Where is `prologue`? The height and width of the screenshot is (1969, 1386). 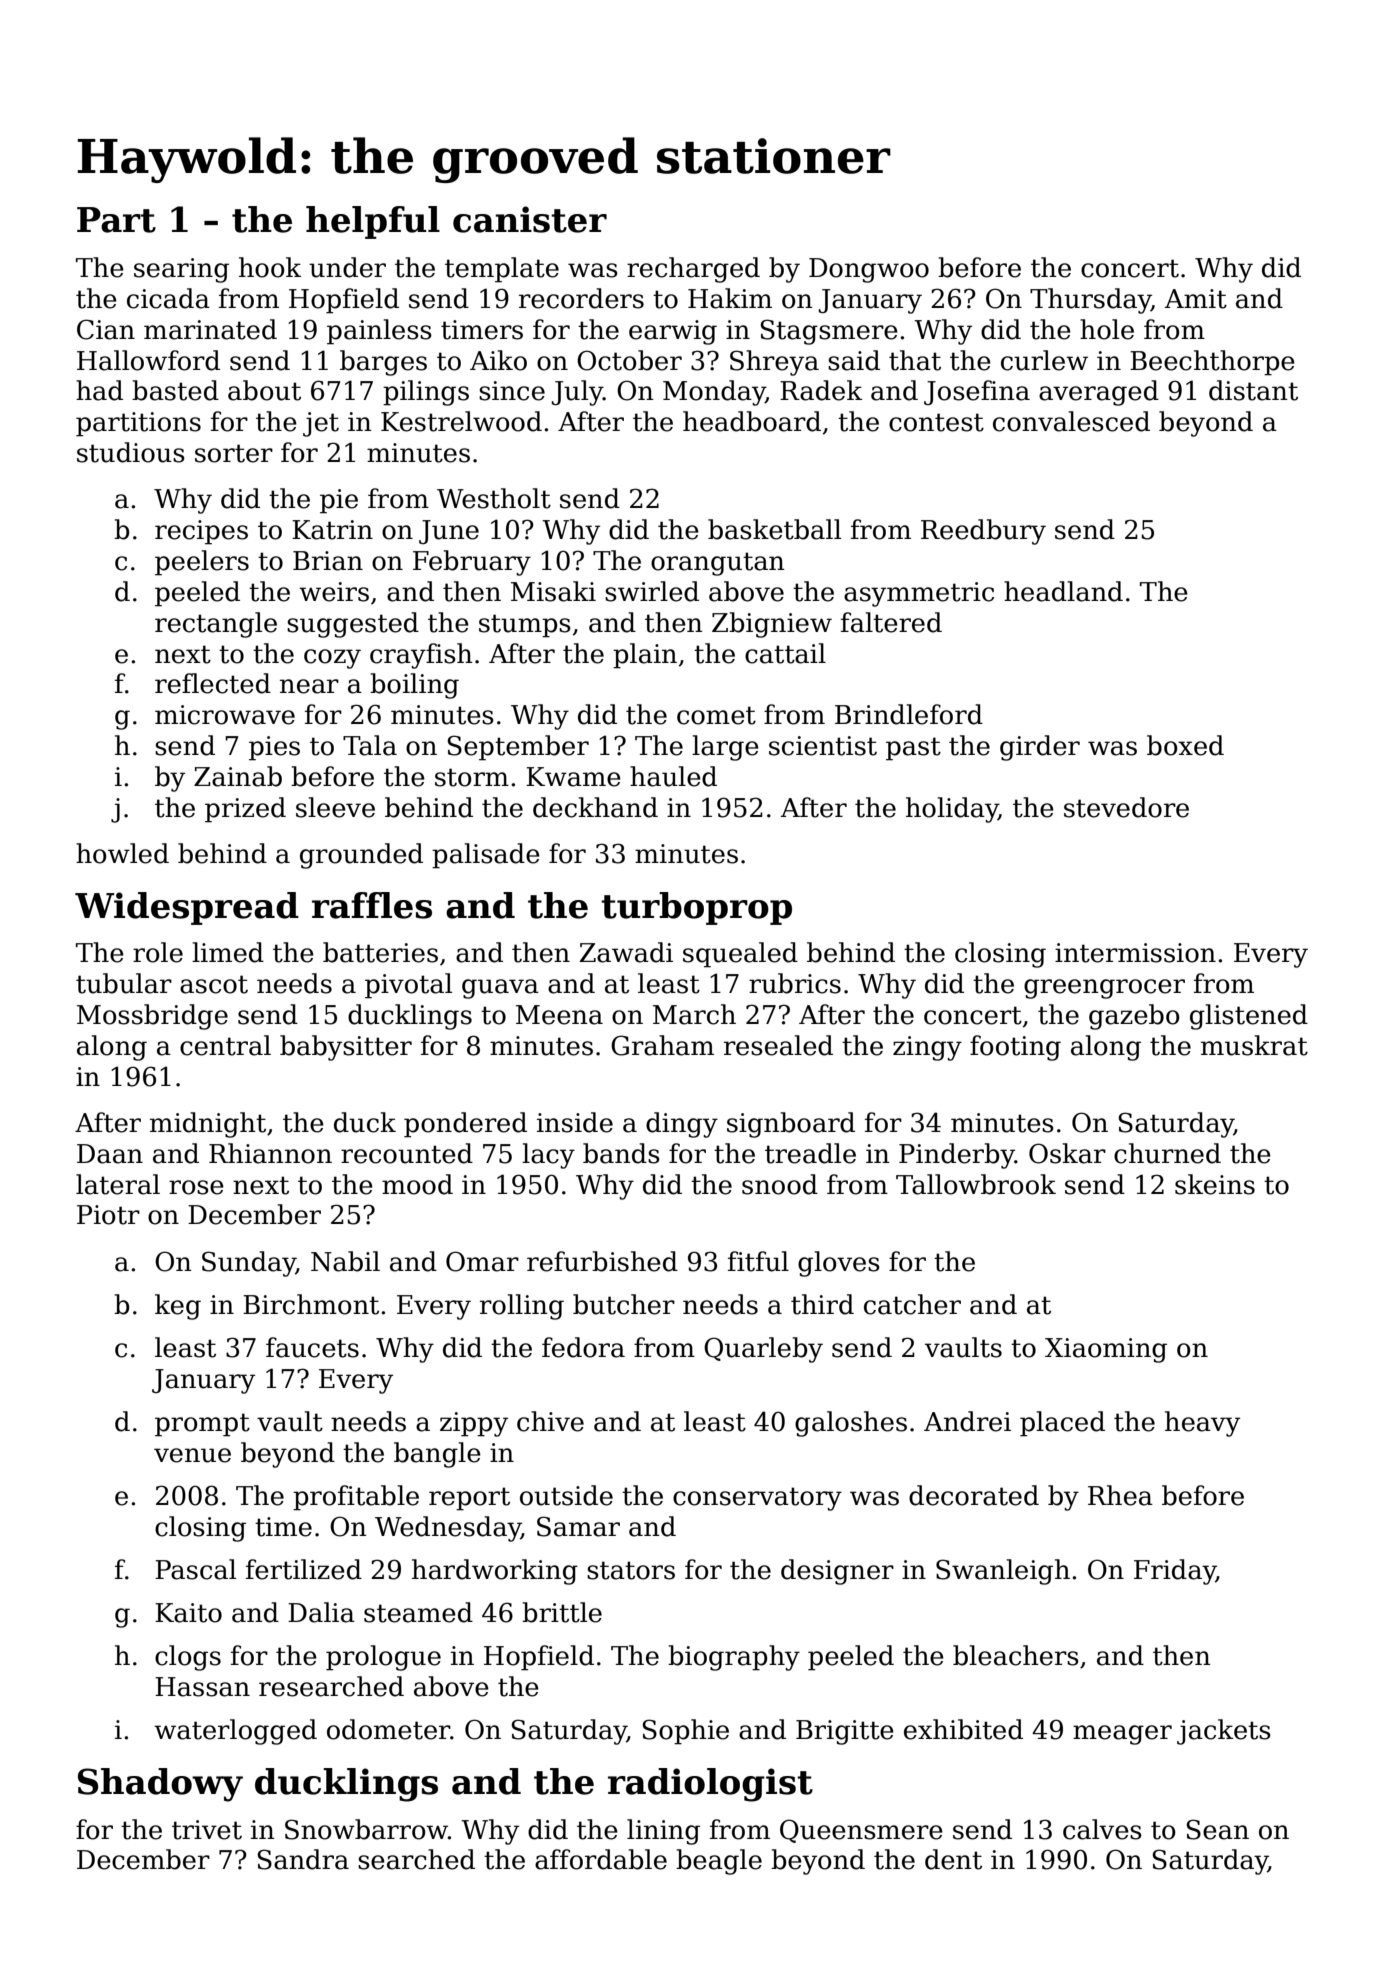 prologue is located at coordinates (383, 1658).
